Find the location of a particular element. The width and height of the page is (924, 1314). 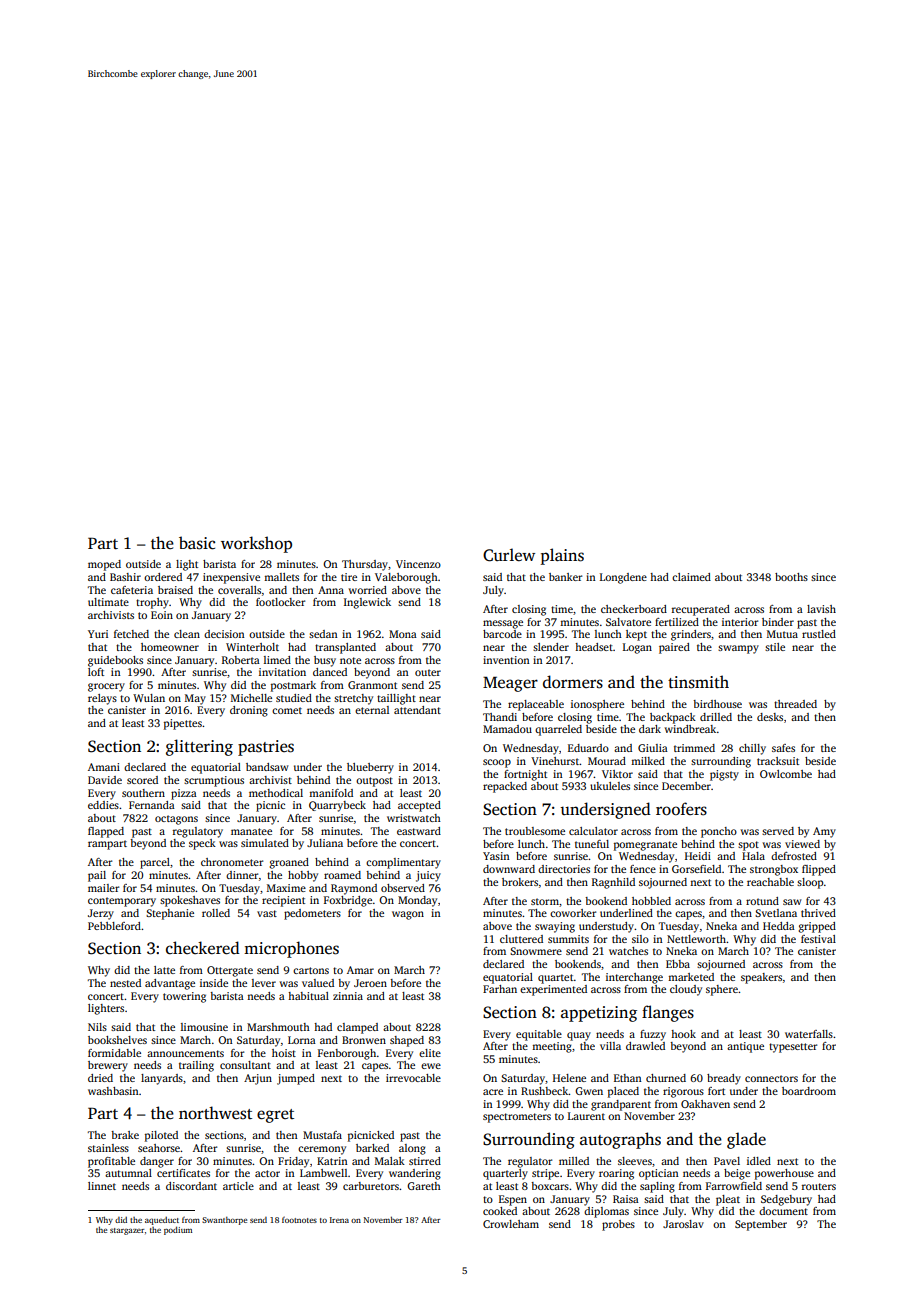

northwest is located at coordinates (215, 1113).
